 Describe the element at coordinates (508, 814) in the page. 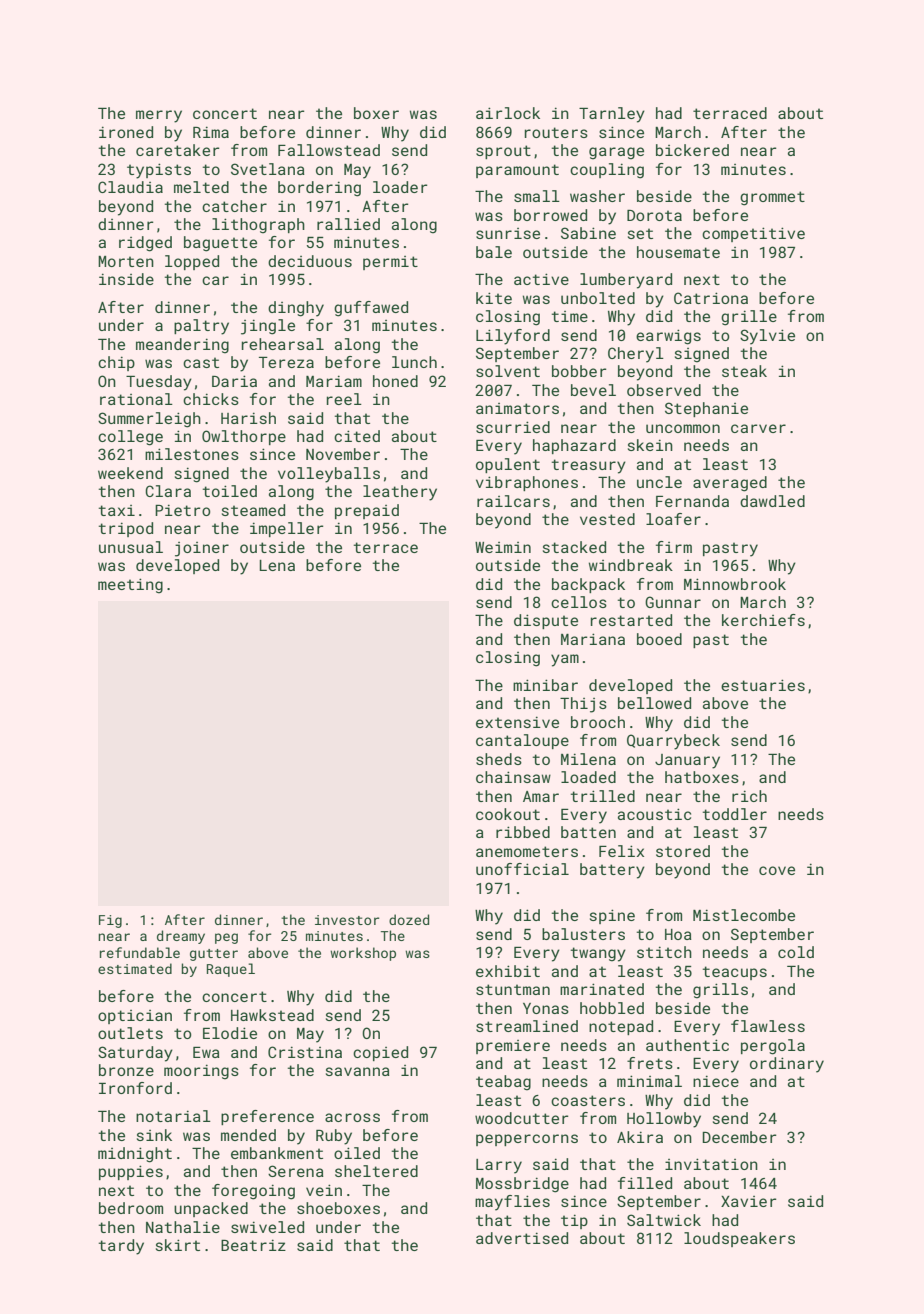

I see `cookout` at that location.
